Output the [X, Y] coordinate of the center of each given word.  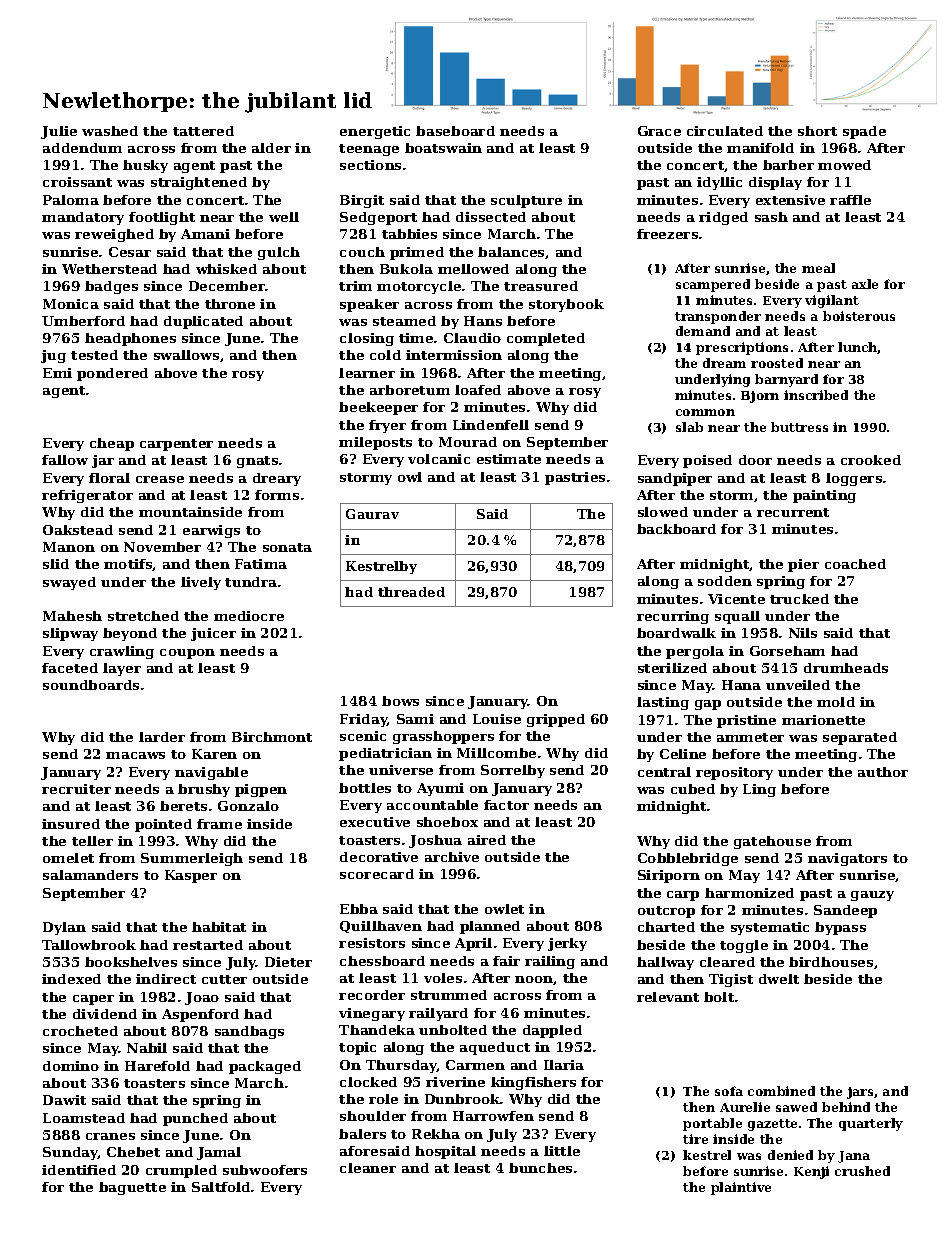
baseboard [455, 131]
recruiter [76, 789]
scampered [713, 285]
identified [79, 1170]
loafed [478, 390]
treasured [541, 286]
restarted [208, 945]
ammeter [750, 737]
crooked [871, 460]
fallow [65, 460]
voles [443, 978]
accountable [432, 805]
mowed [844, 165]
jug [53, 356]
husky [145, 166]
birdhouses [831, 962]
